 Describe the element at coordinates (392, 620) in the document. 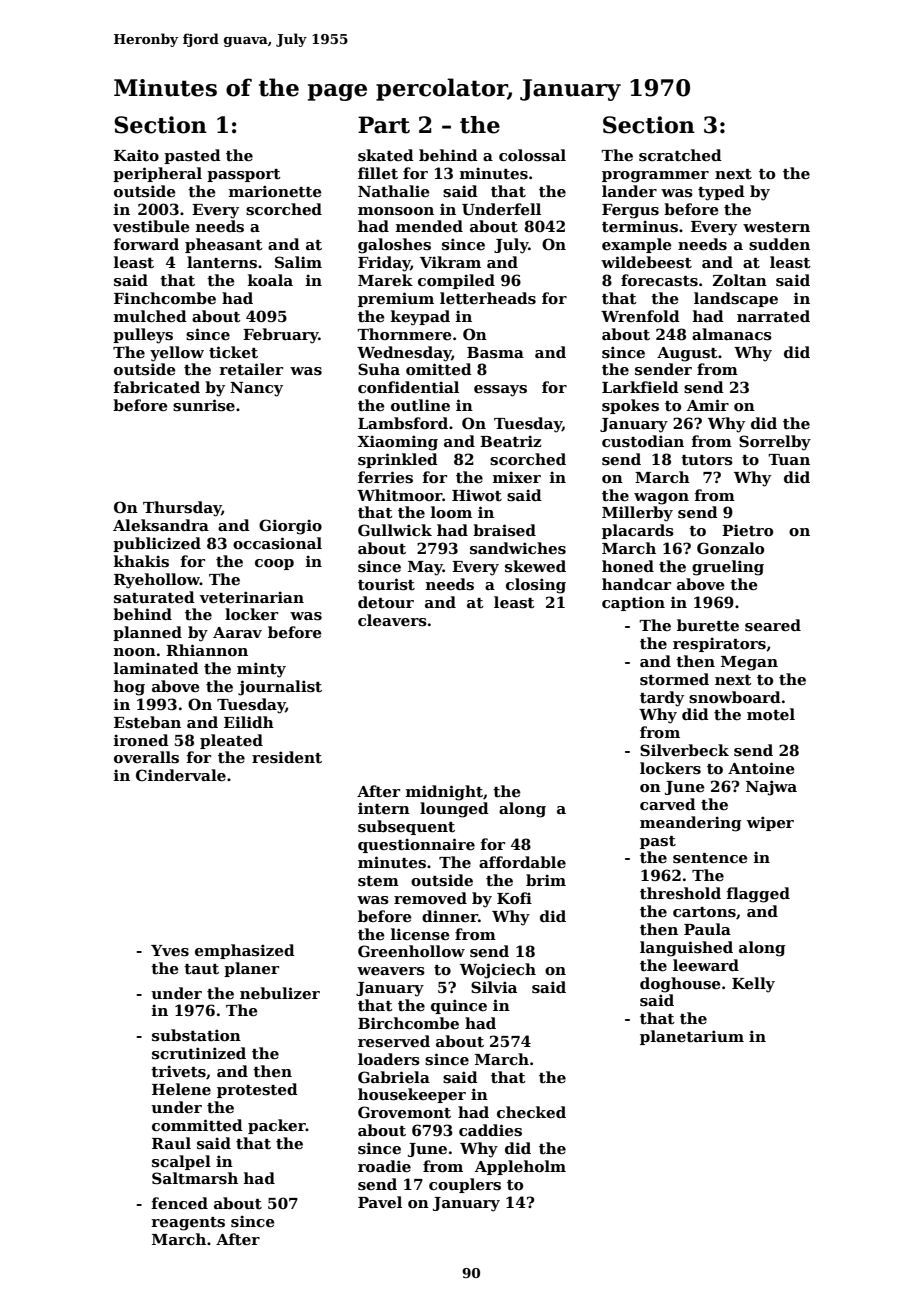

I see `cleavers` at that location.
